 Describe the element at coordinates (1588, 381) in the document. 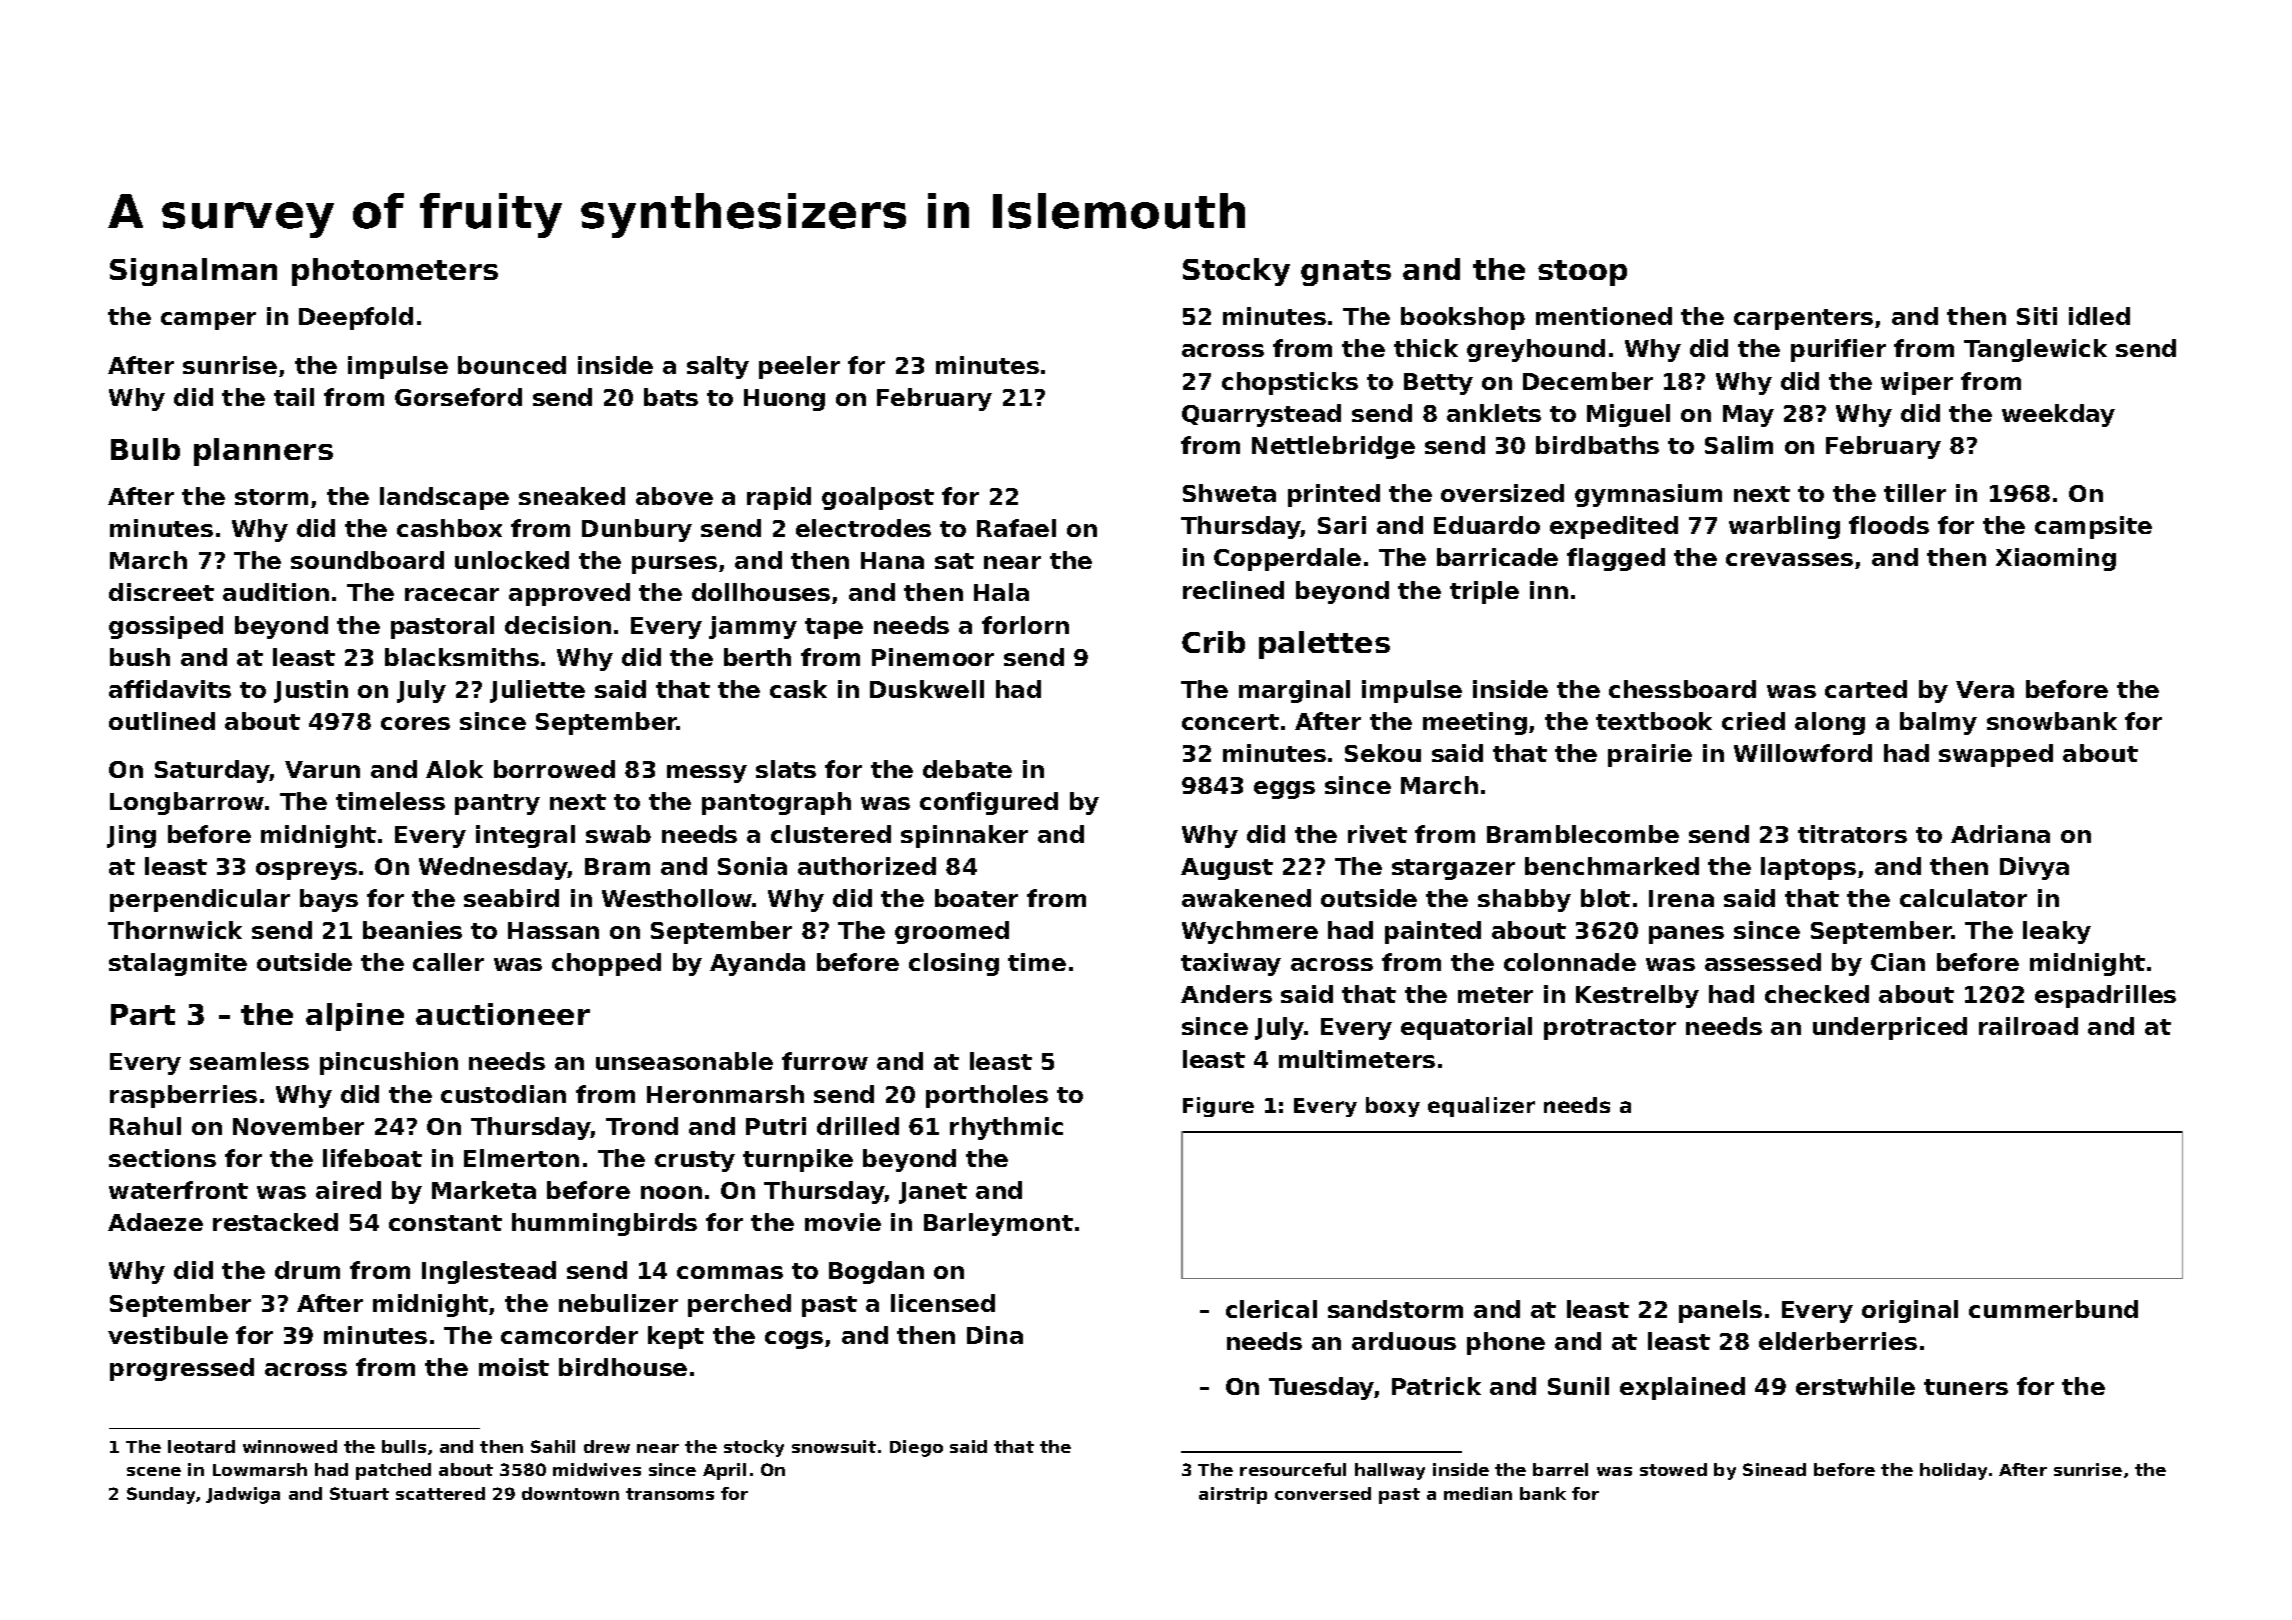

I see `December` at that location.
